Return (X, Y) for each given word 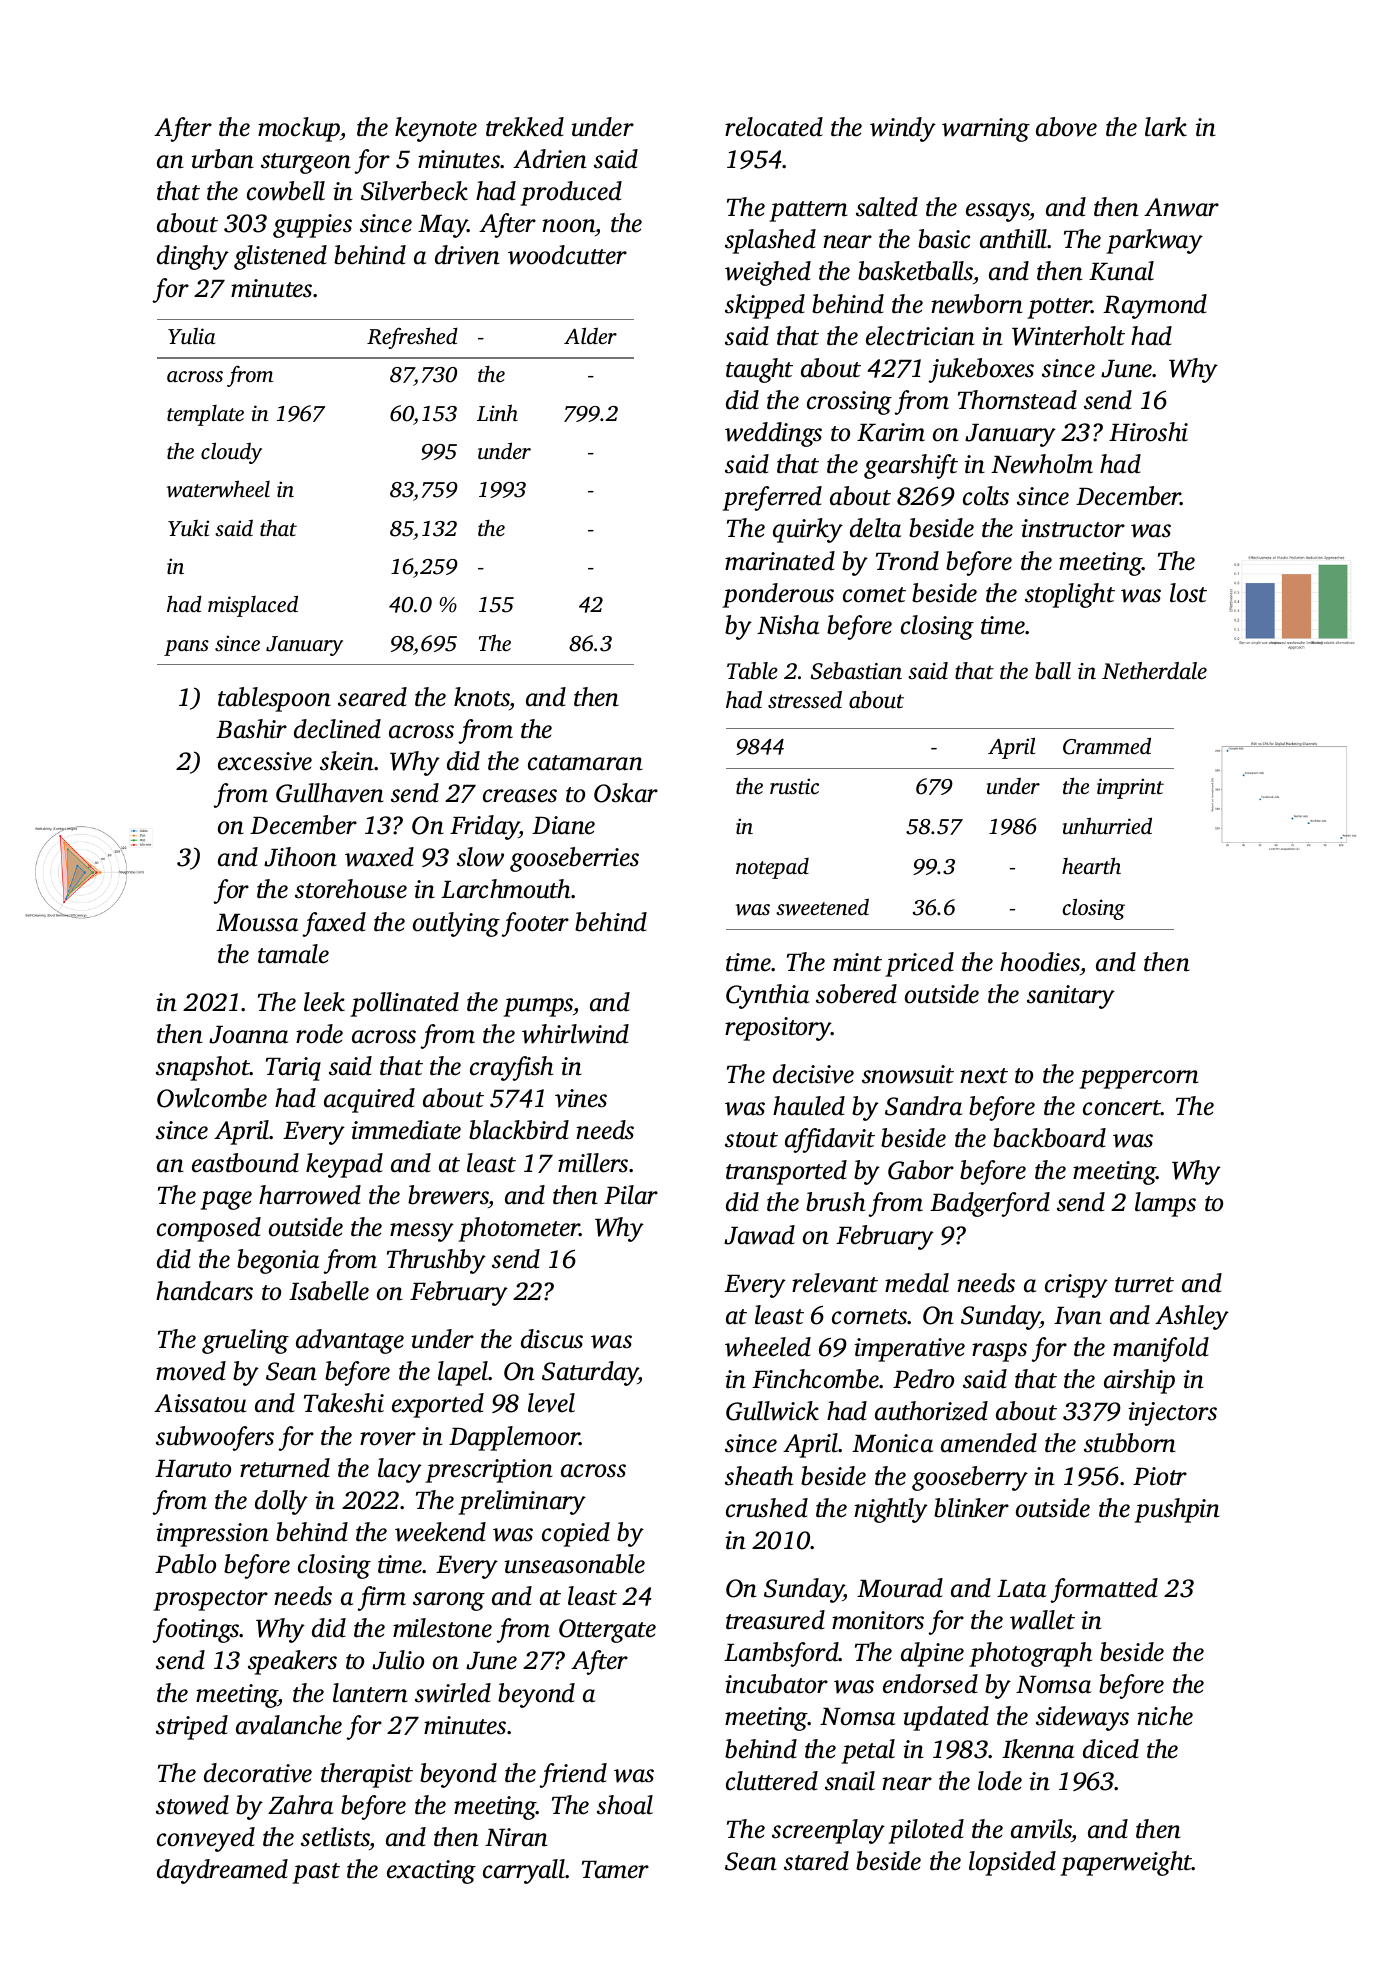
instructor (1073, 528)
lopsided (1012, 1863)
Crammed (1107, 746)
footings (196, 1630)
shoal (625, 1805)
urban (222, 159)
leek (324, 1002)
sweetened (822, 906)
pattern (808, 211)
